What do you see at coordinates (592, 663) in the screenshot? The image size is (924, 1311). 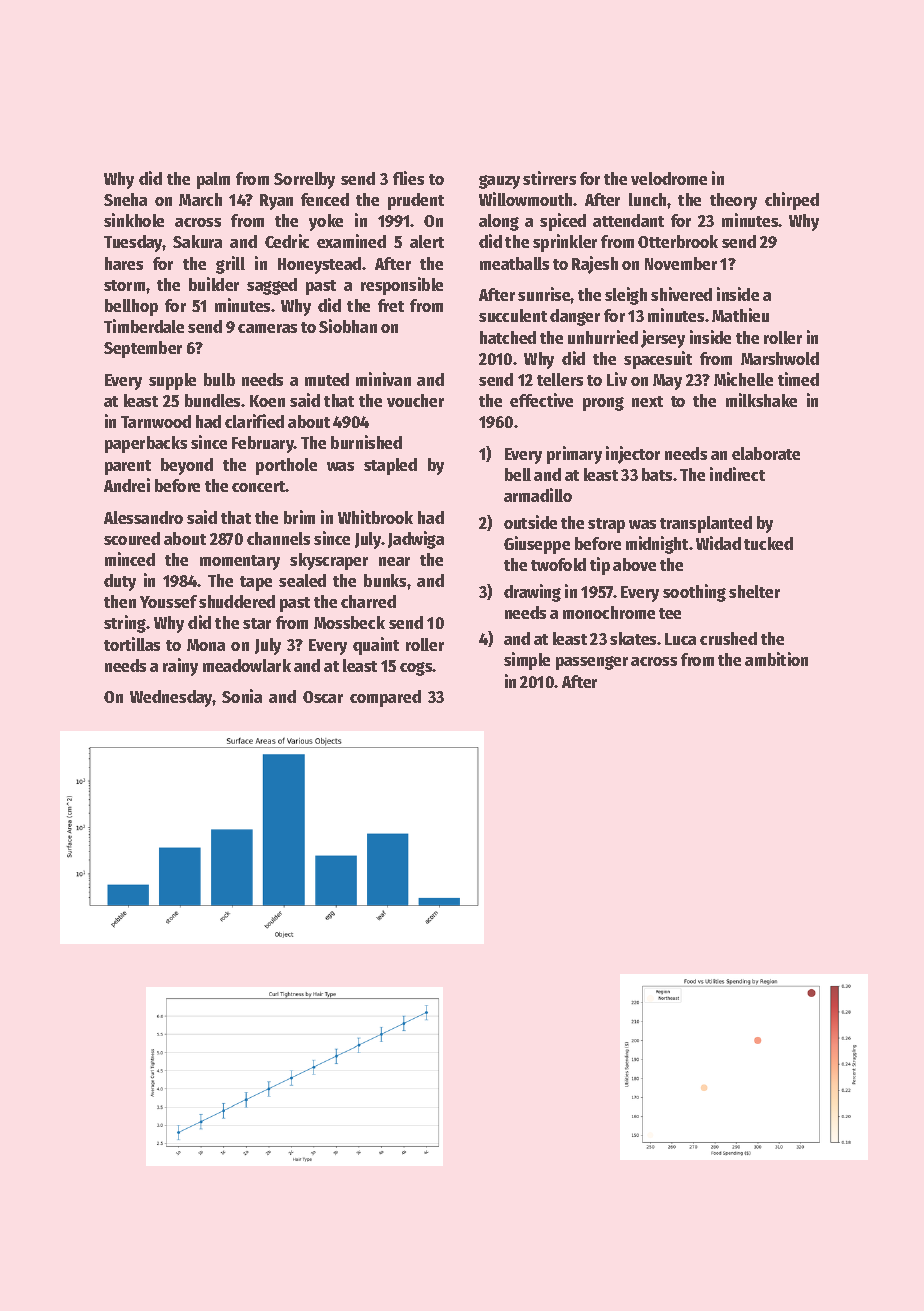 I see `passenger` at bounding box center [592, 663].
